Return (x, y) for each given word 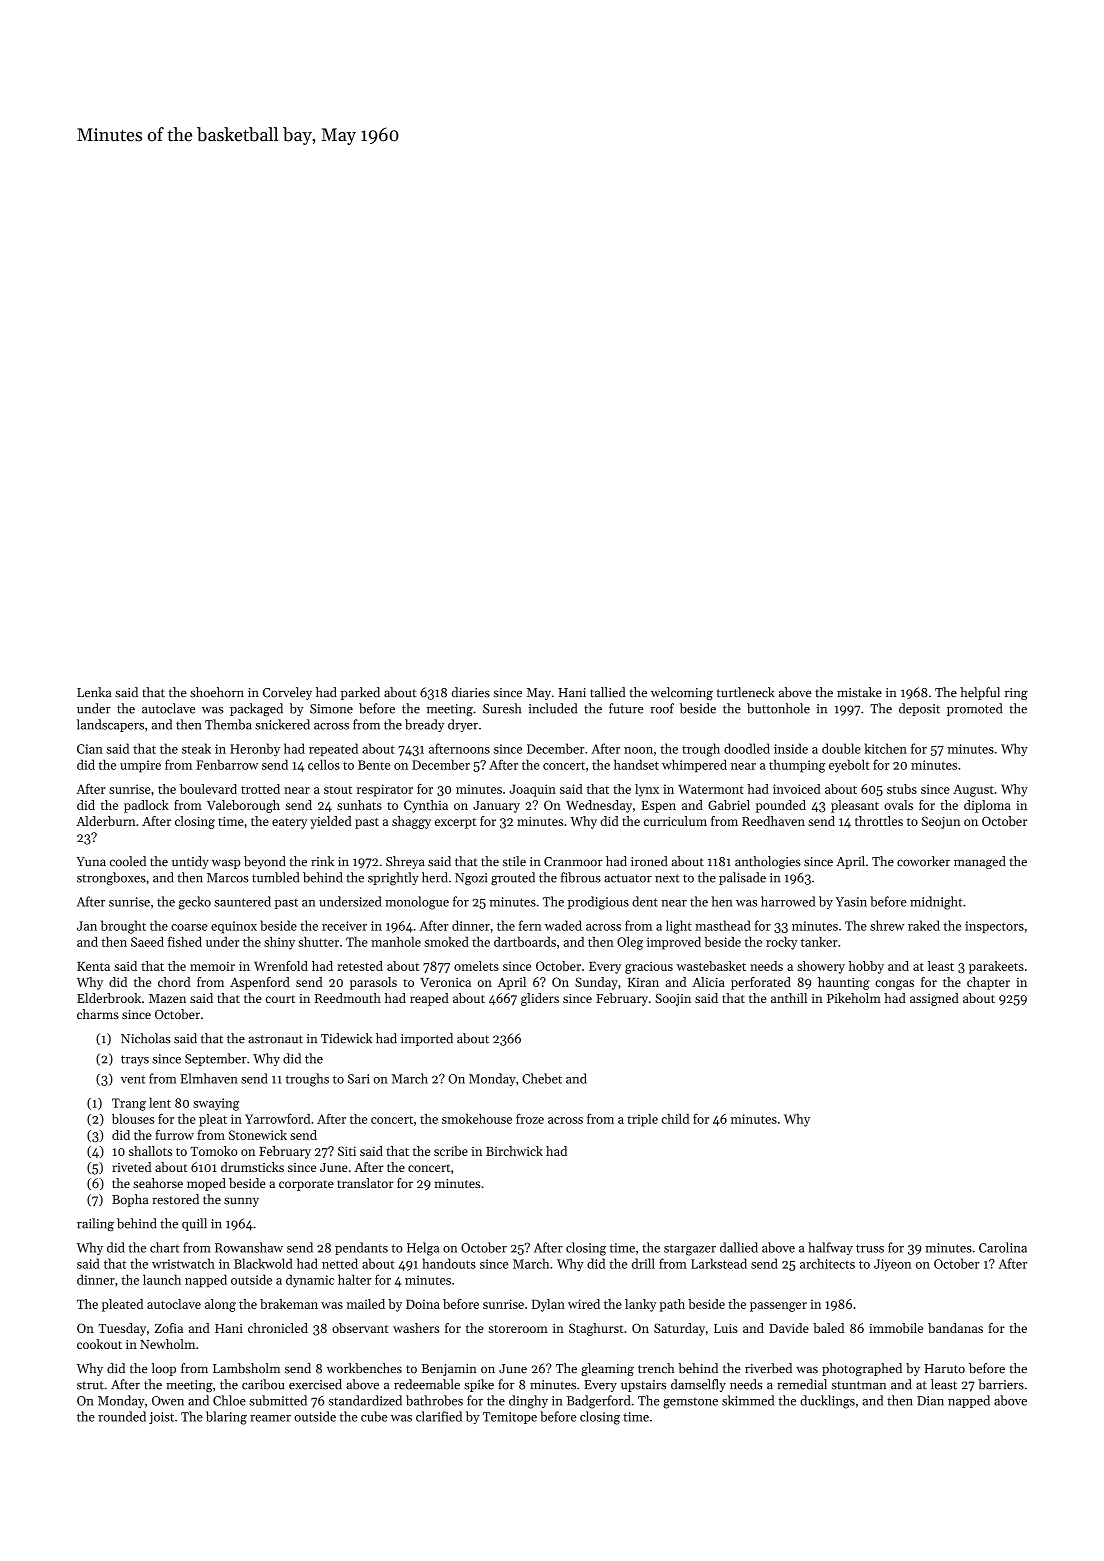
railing (95, 1225)
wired (584, 1304)
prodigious (598, 903)
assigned (934, 999)
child (675, 1119)
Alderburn (105, 821)
